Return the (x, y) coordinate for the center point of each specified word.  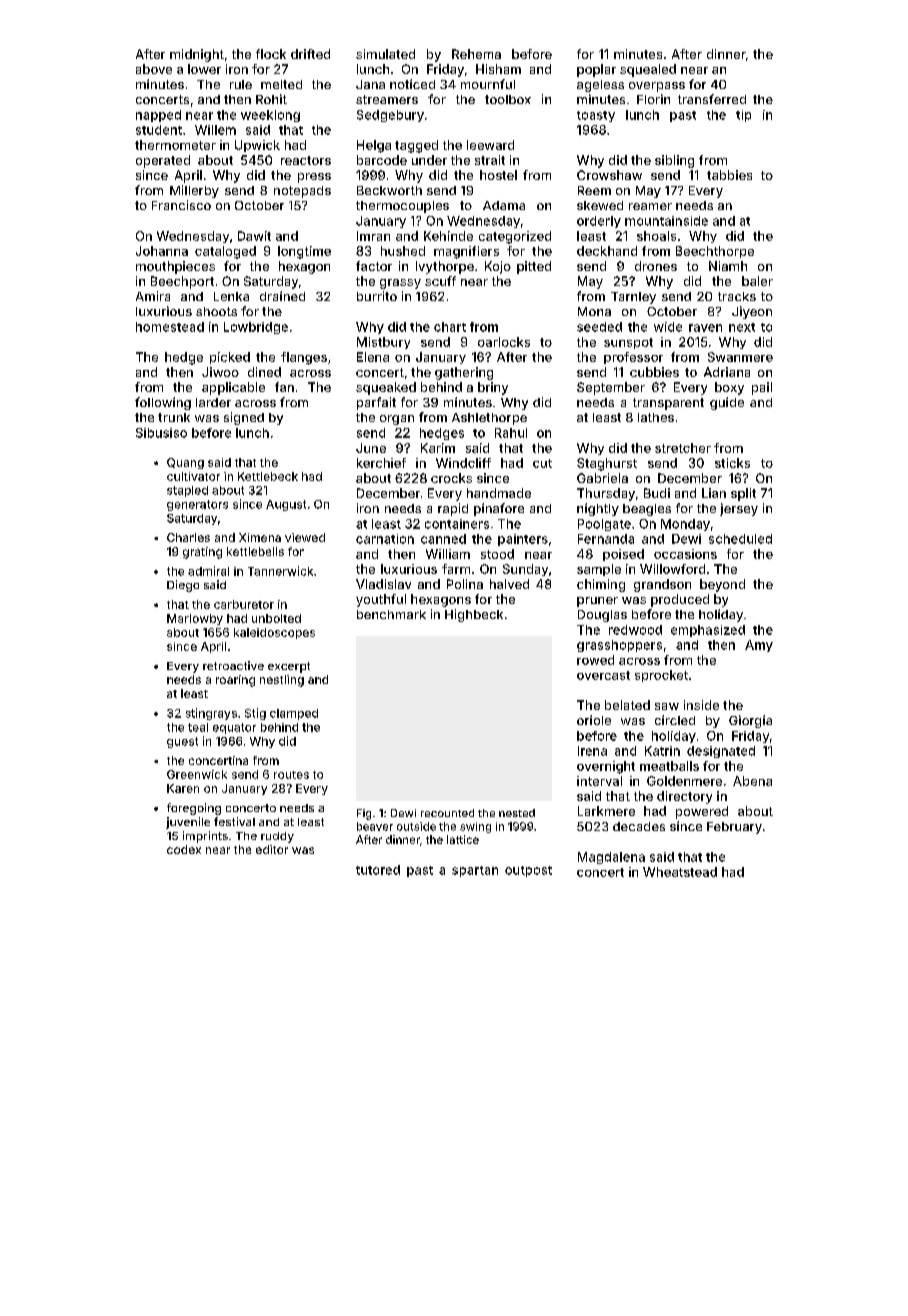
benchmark (391, 614)
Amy (759, 646)
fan (284, 387)
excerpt (289, 667)
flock (271, 54)
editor (272, 849)
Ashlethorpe (489, 419)
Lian (714, 493)
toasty (596, 116)
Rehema (476, 54)
